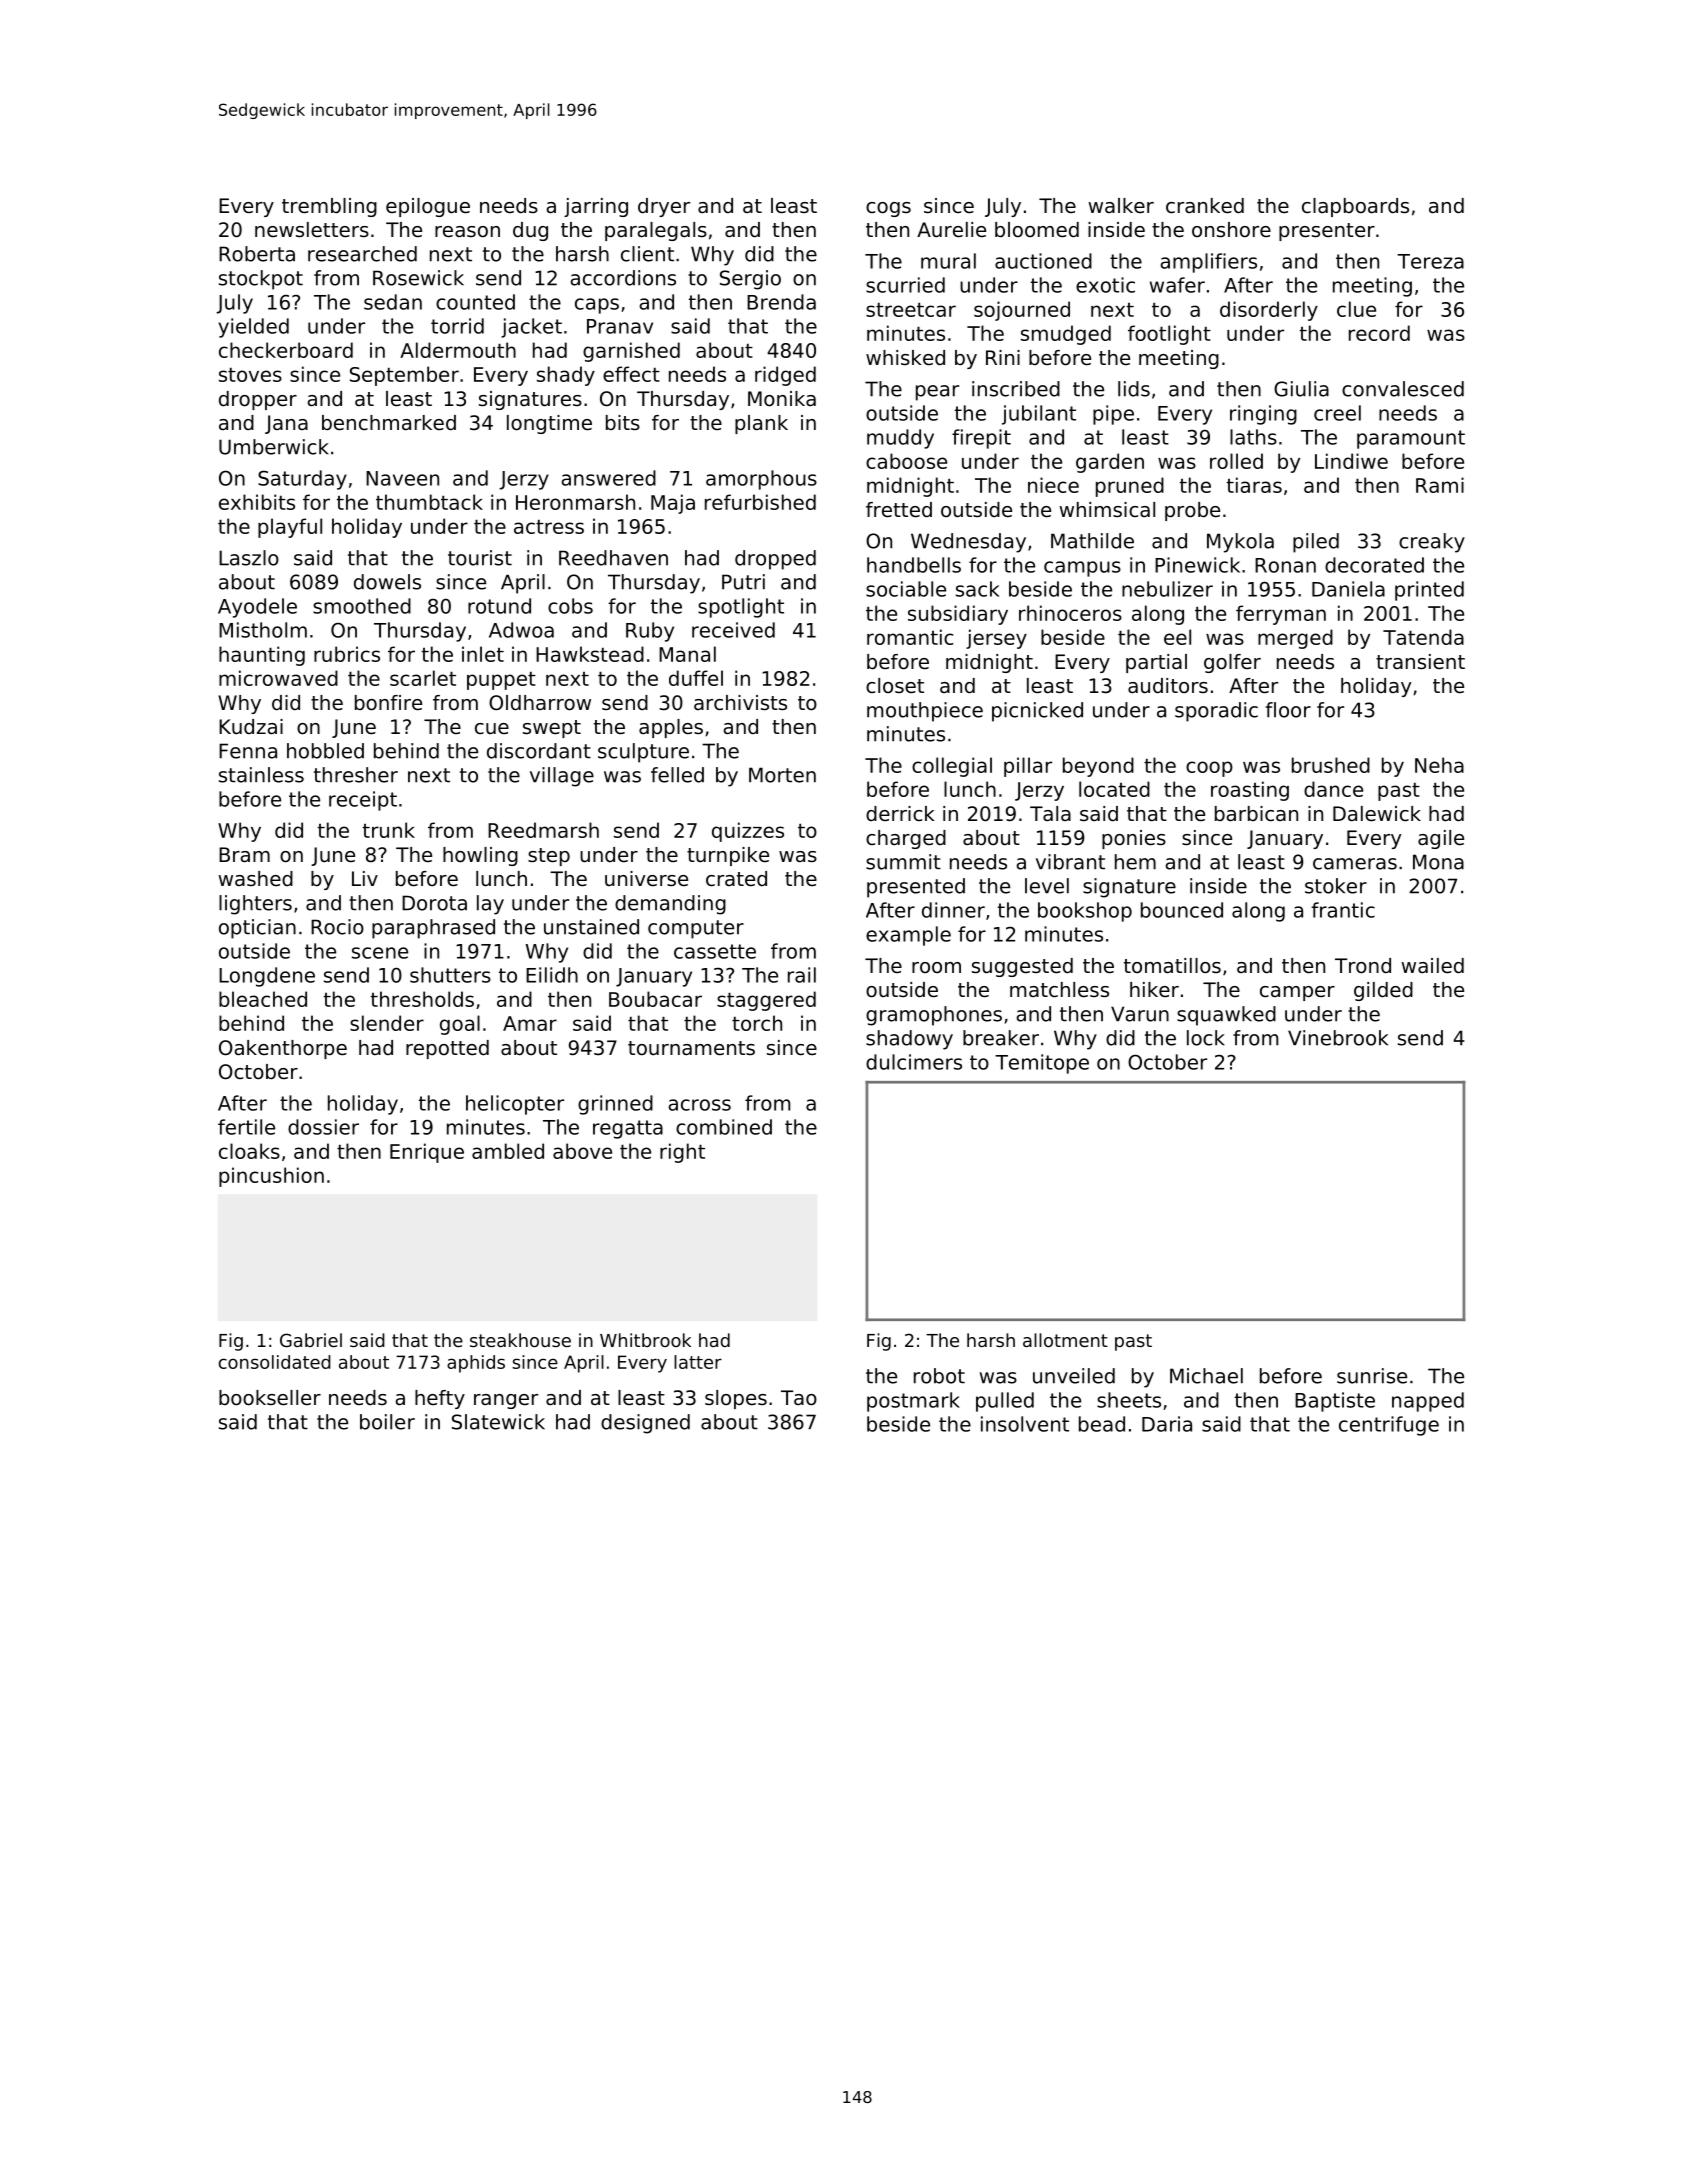  Describe the element at coordinates (255, 905) in the screenshot. I see `lighters` at that location.
